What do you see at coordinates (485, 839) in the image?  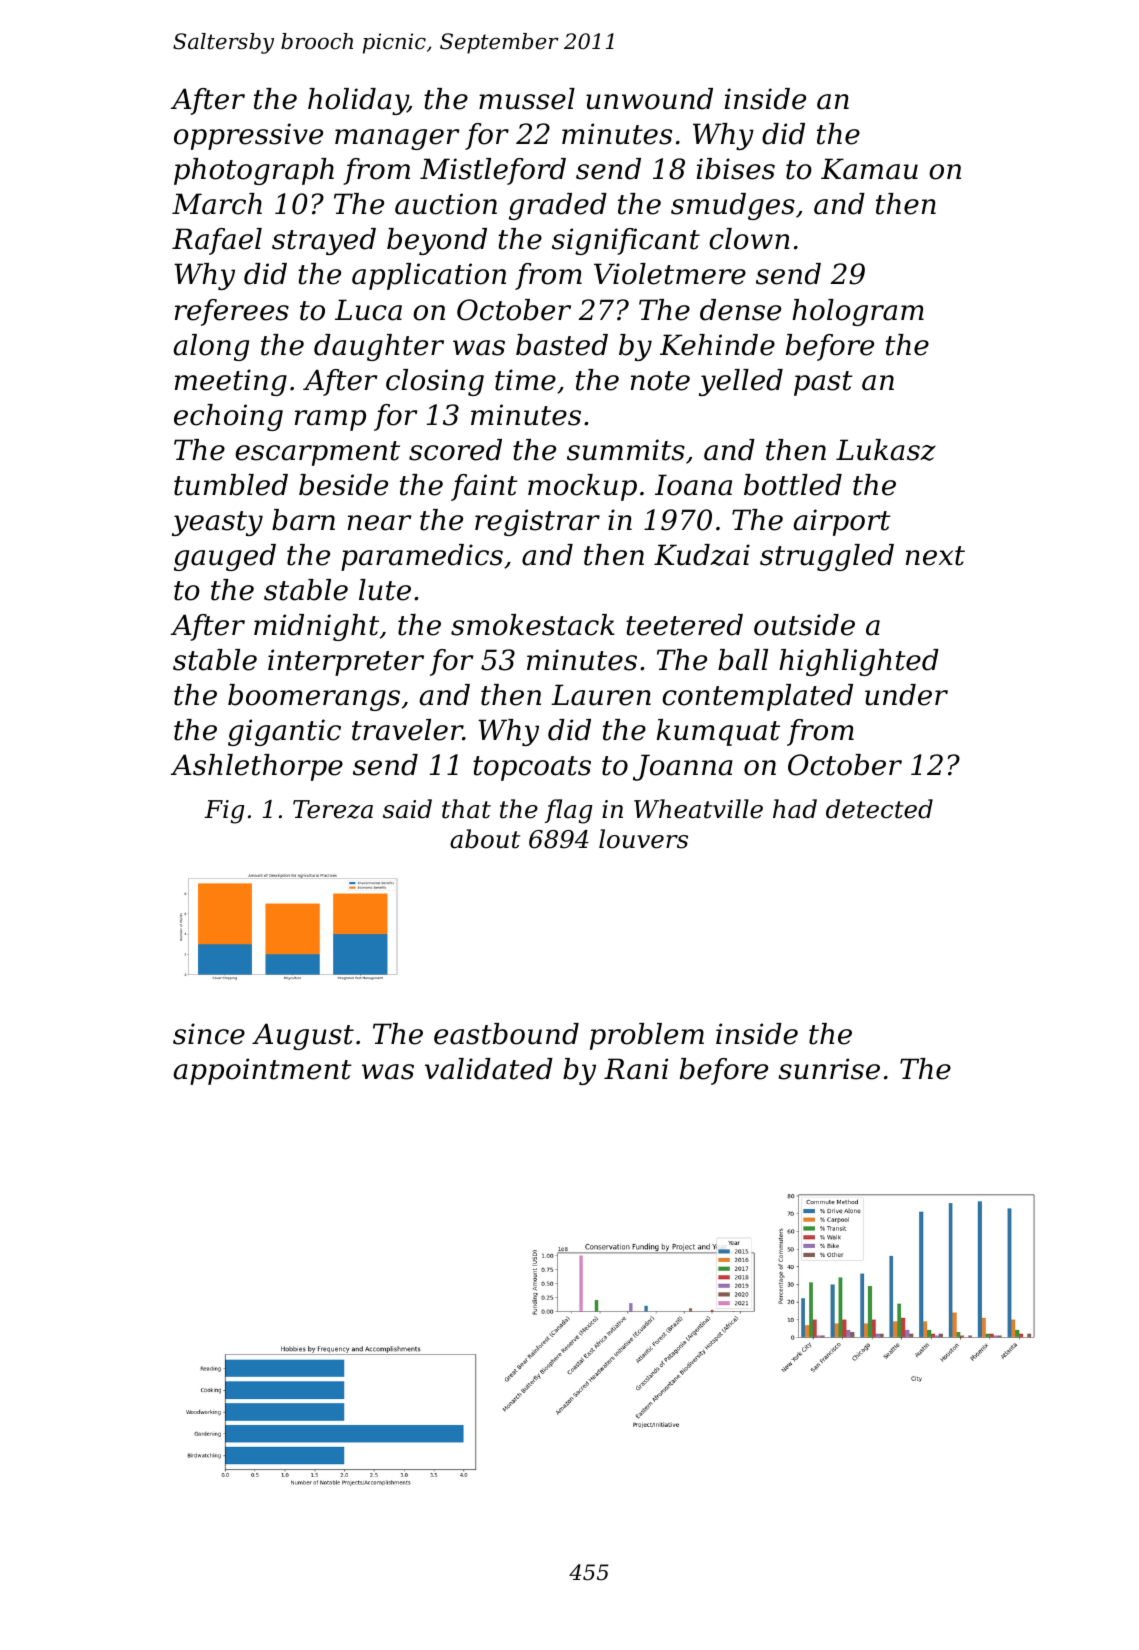 I see `about` at bounding box center [485, 839].
